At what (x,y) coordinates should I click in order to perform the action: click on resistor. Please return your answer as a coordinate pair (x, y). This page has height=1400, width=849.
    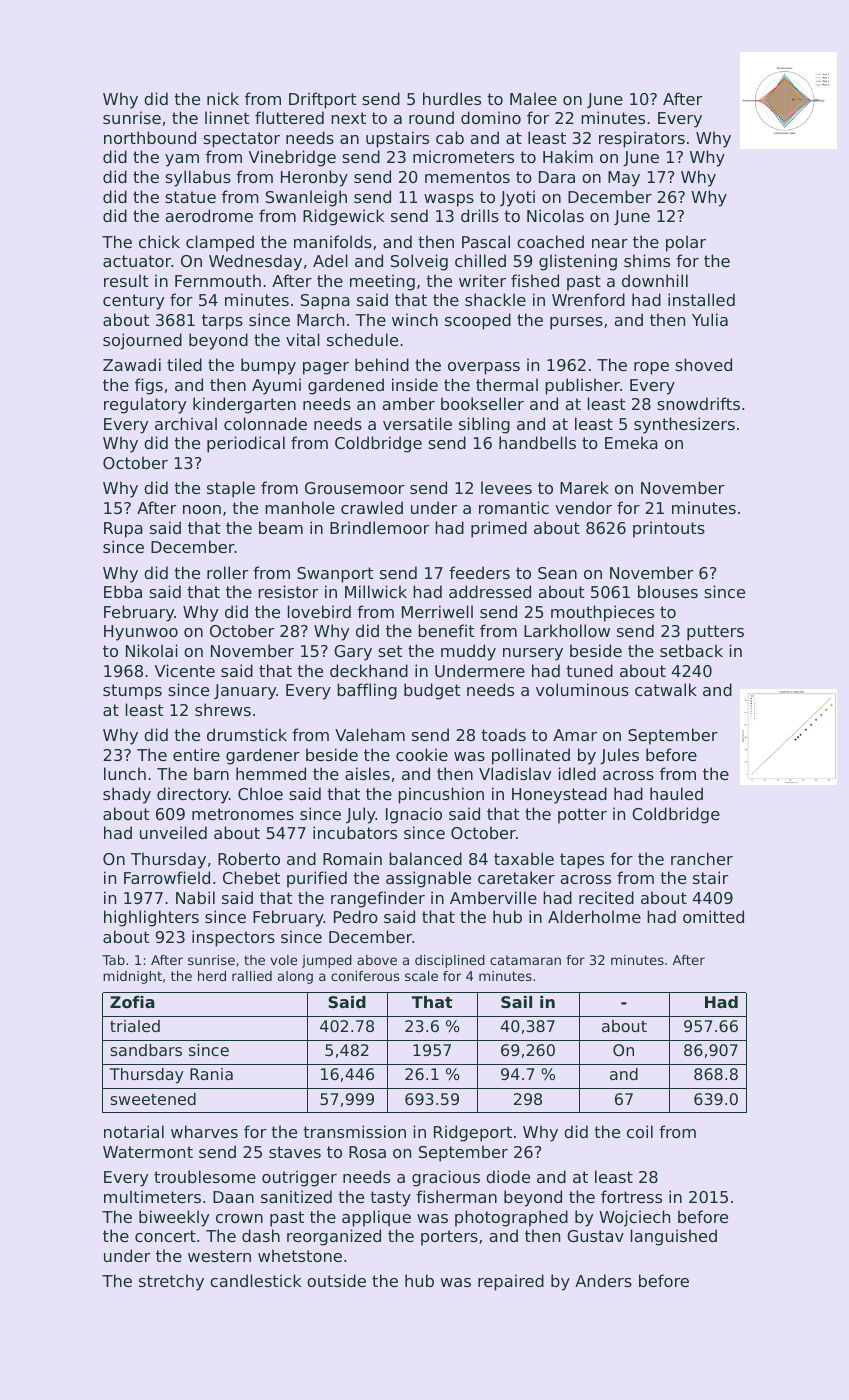
    Looking at the image, I should click on (288, 591).
